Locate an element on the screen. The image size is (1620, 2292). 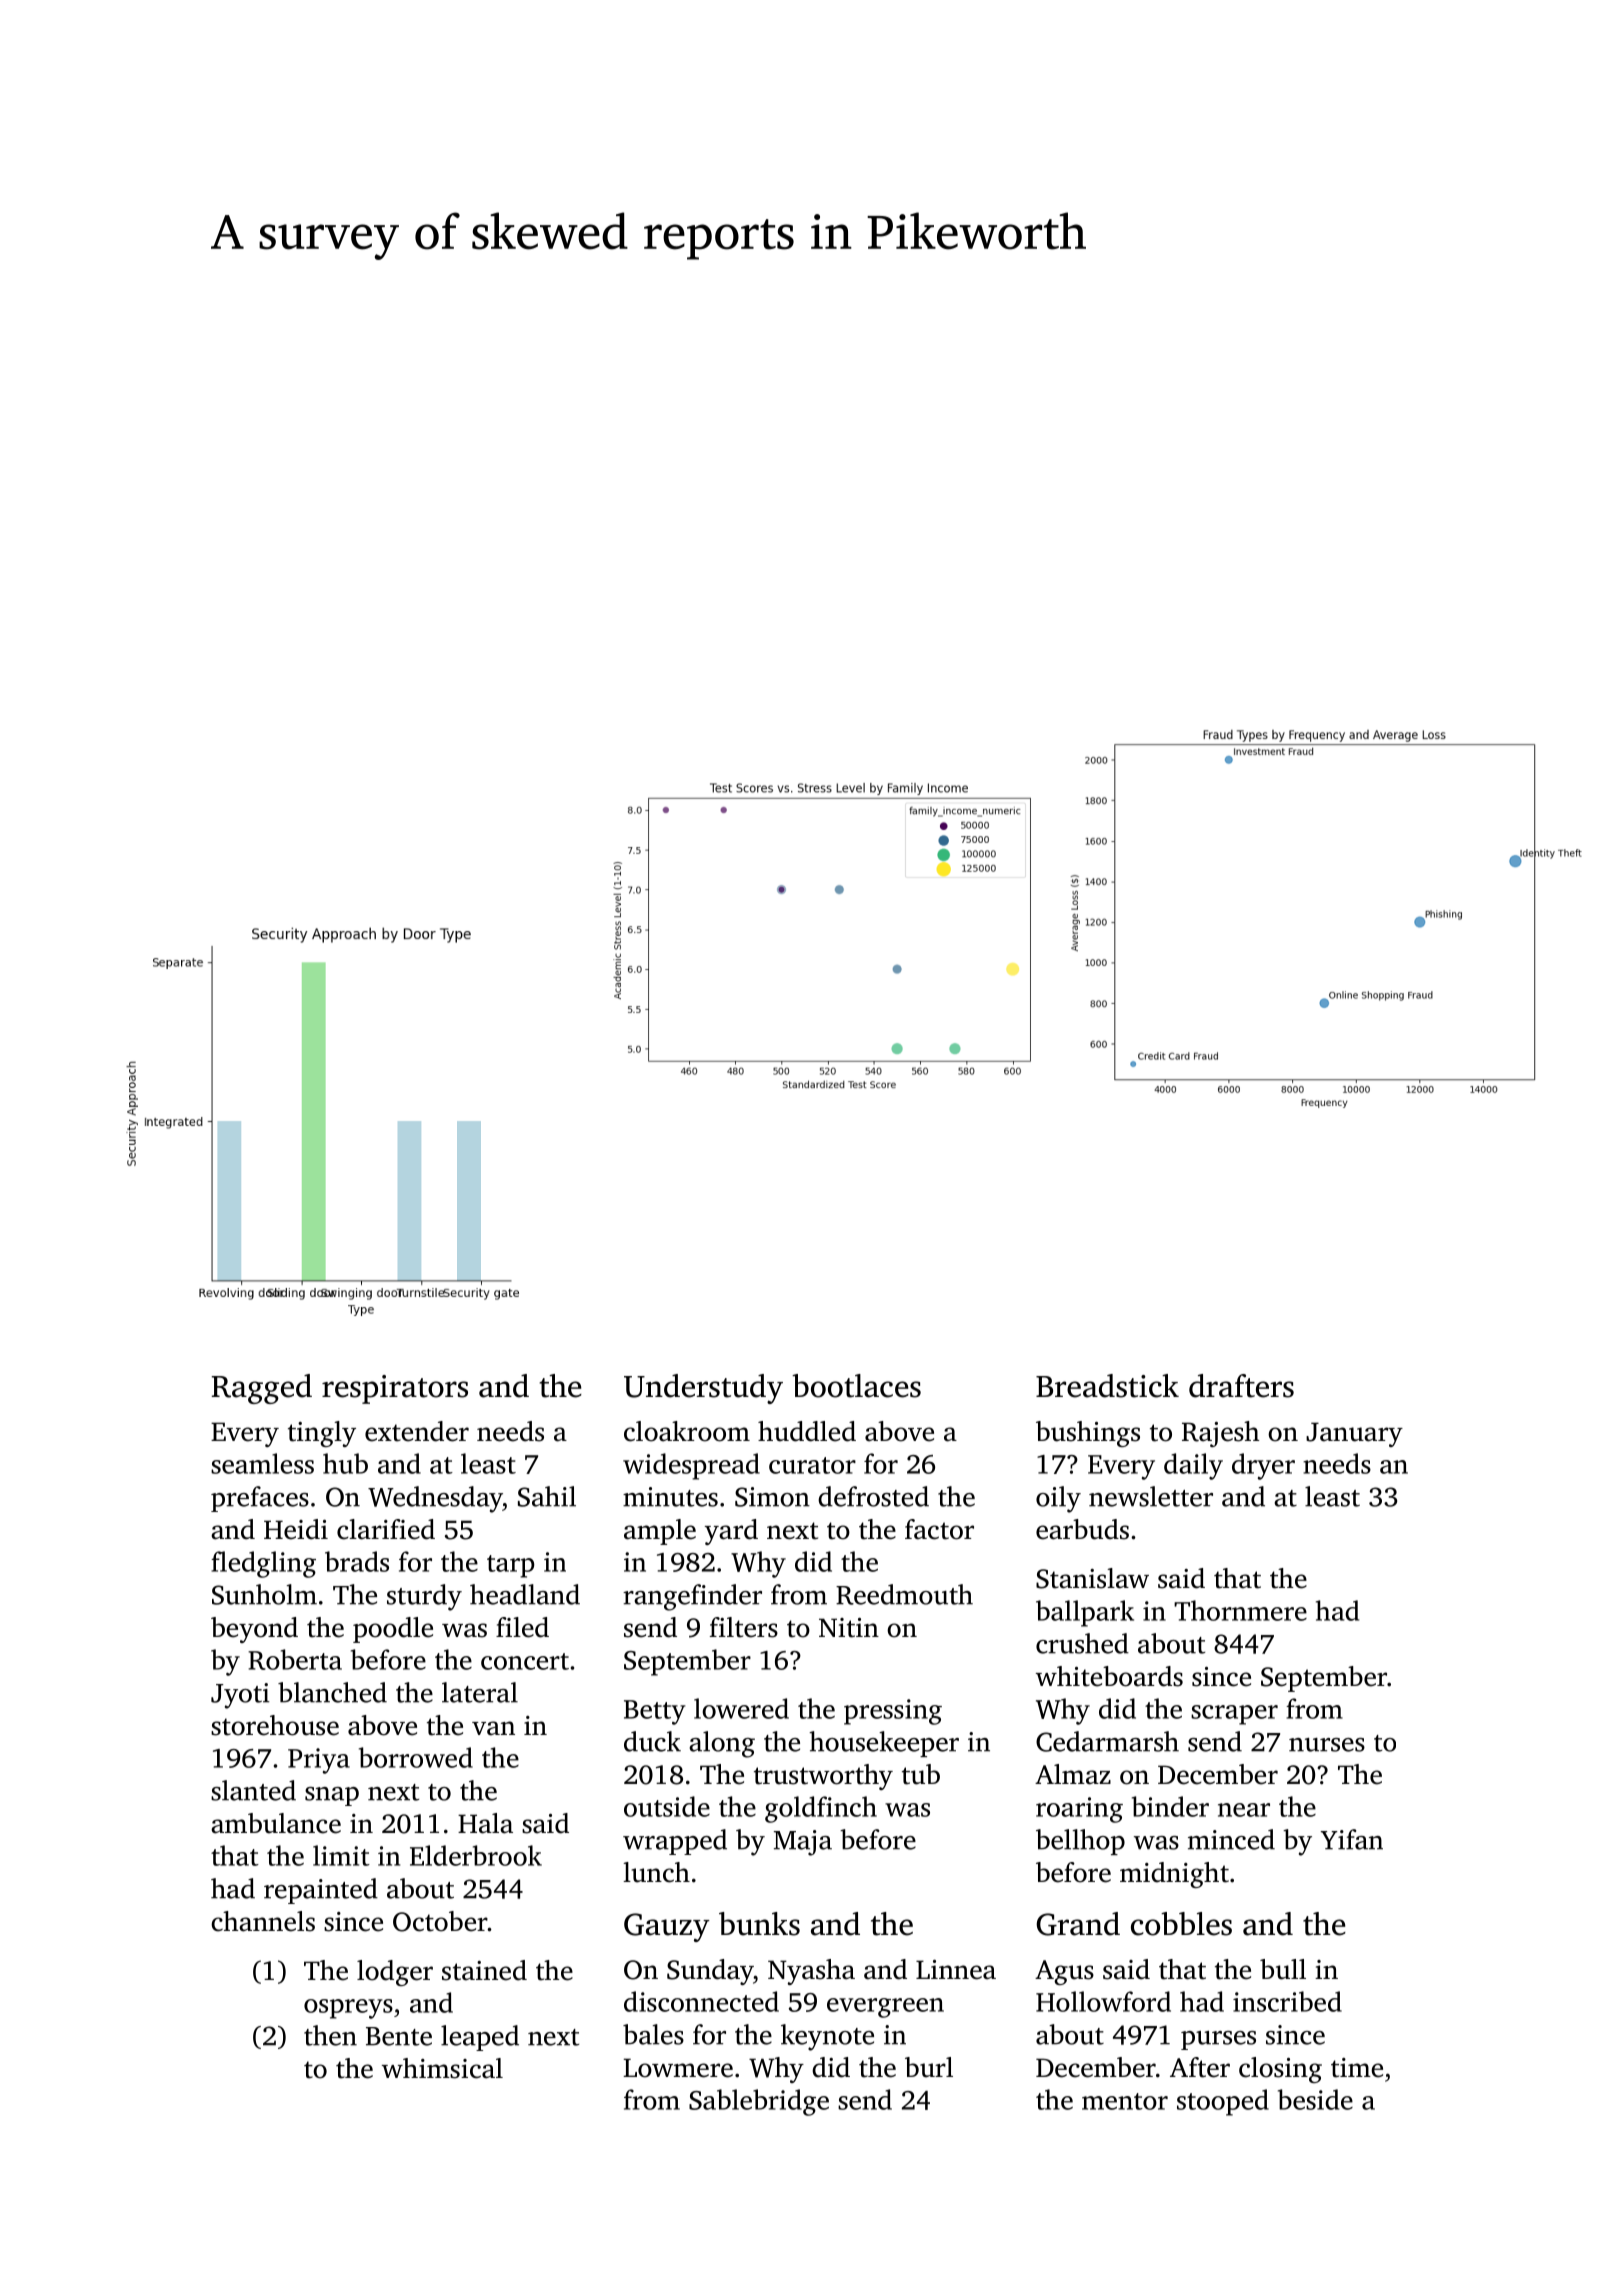
whimsical is located at coordinates (442, 2068).
